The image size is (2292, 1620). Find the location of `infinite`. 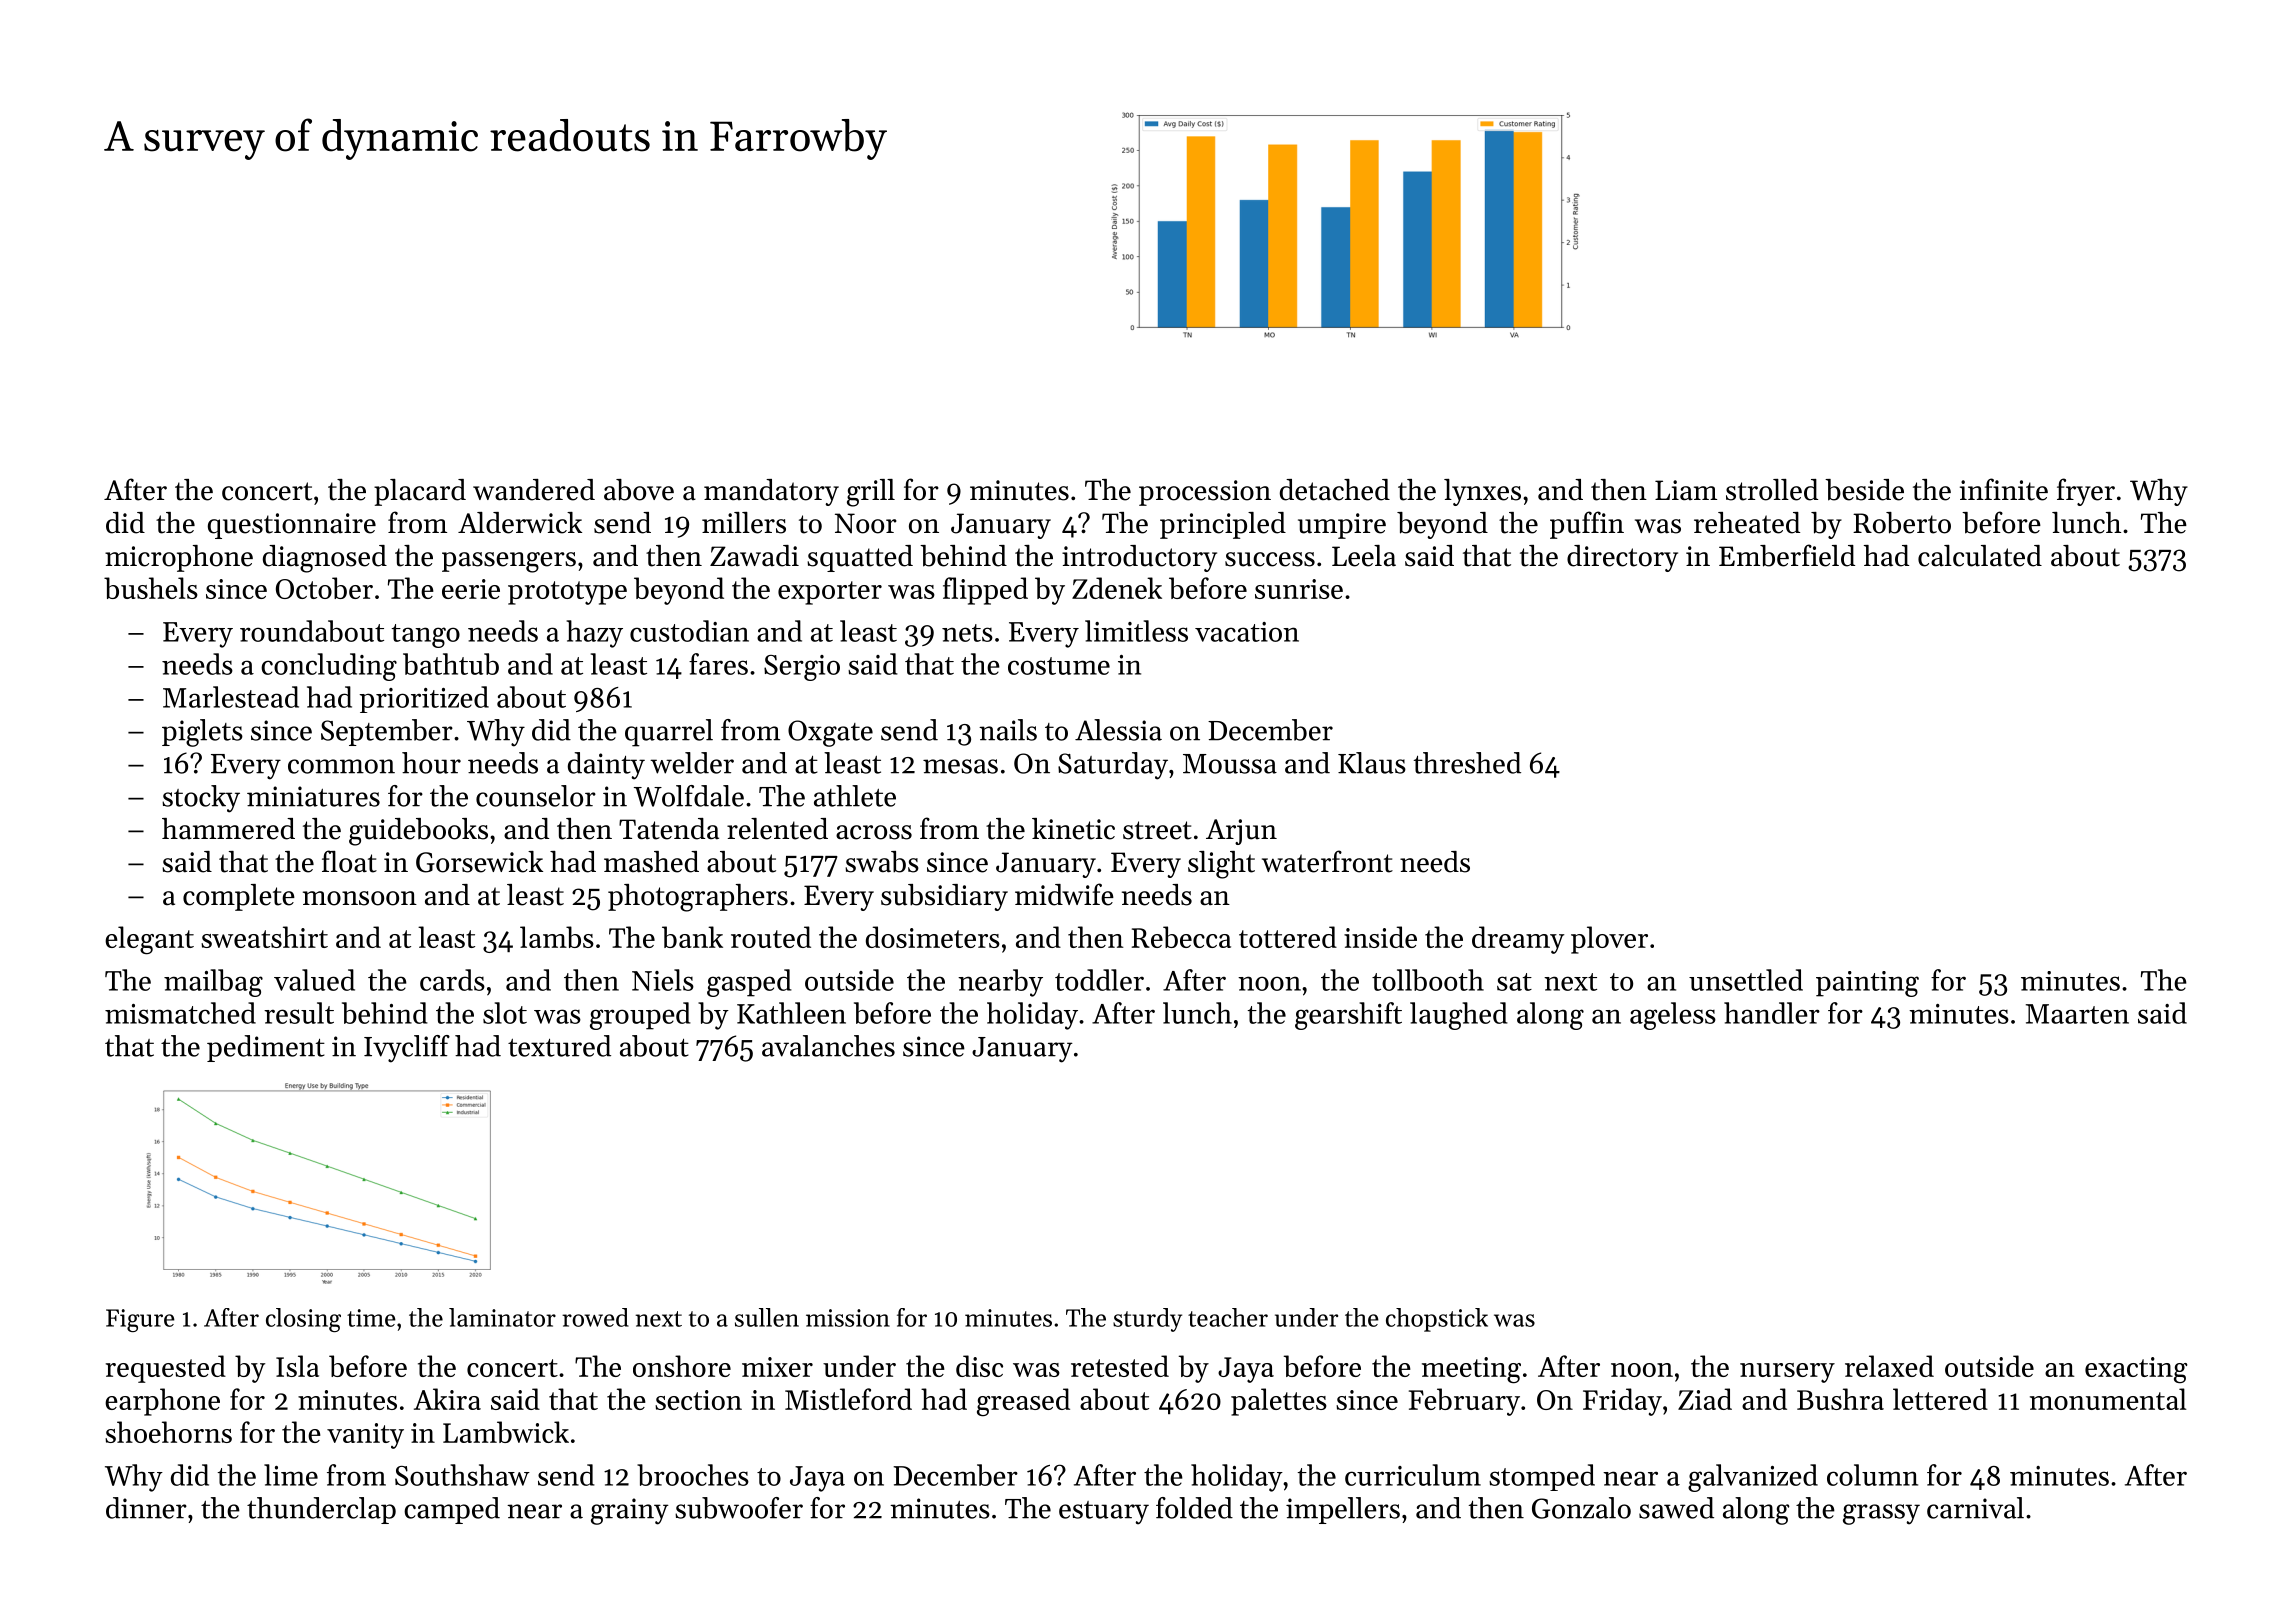

infinite is located at coordinates (2004, 489).
